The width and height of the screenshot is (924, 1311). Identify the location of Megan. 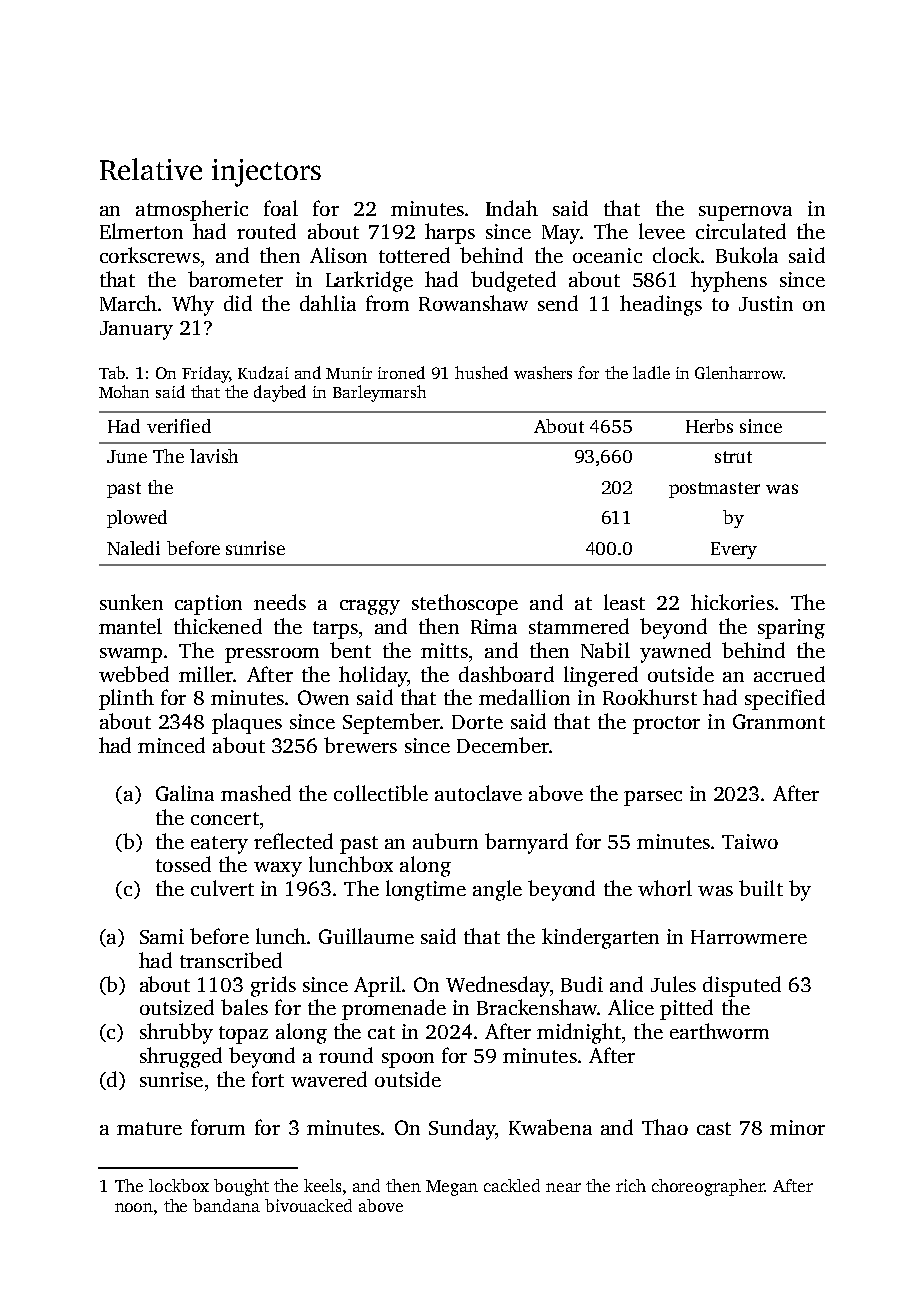
(452, 1188).
